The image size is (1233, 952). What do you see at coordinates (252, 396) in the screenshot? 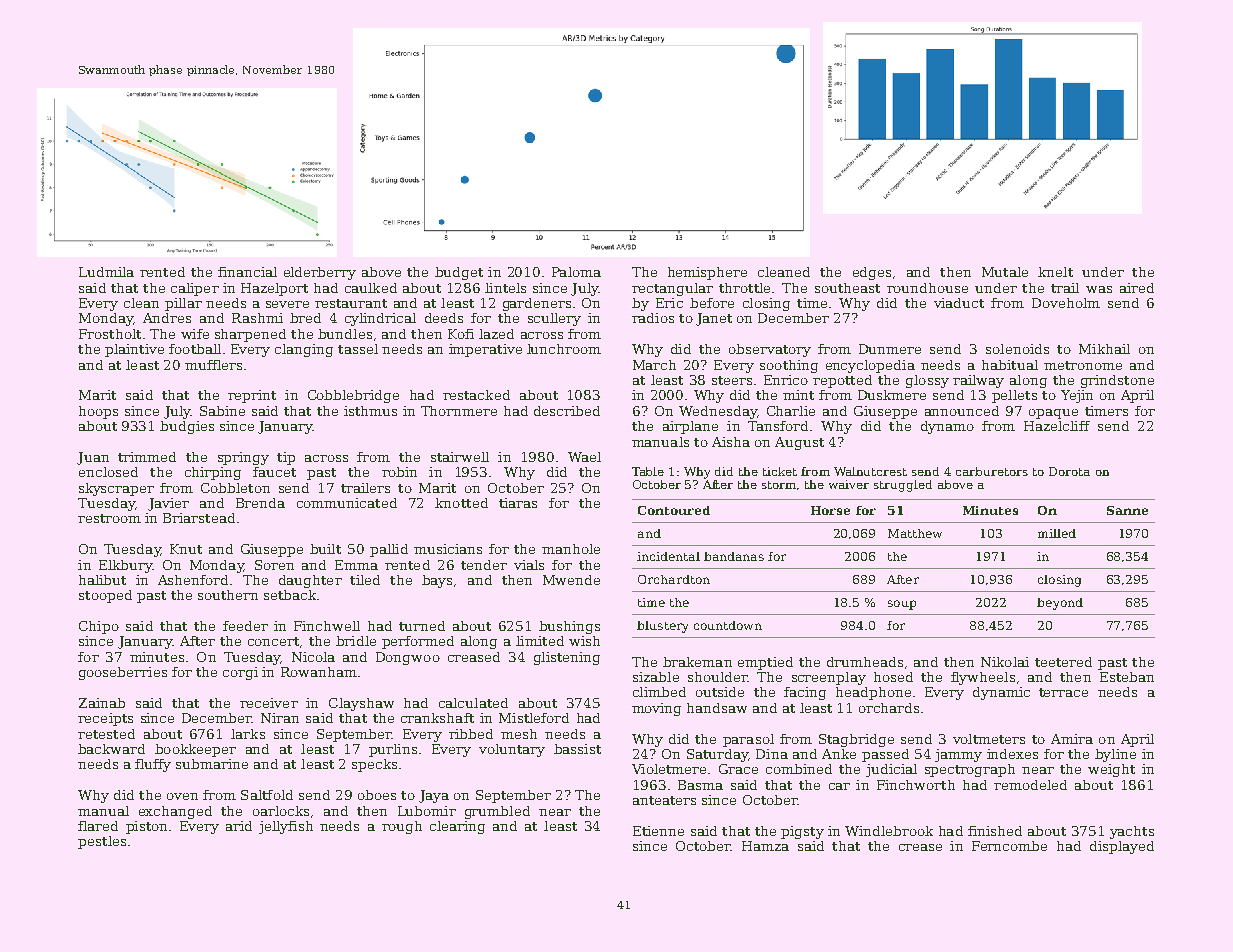
I see `reprint` at bounding box center [252, 396].
